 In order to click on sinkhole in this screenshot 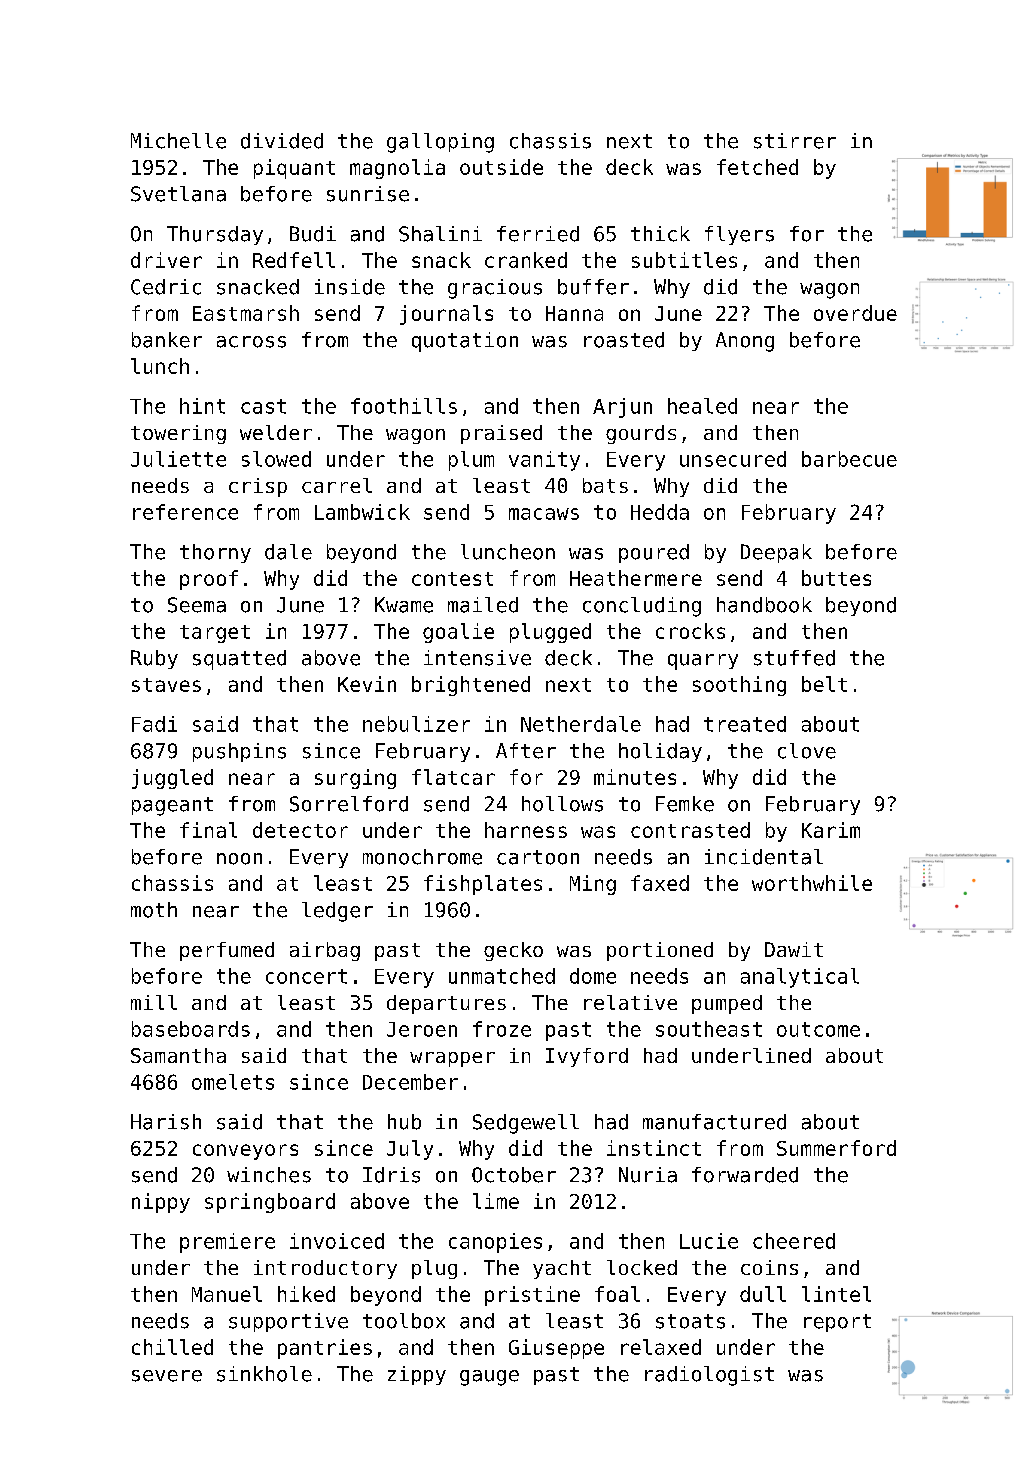, I will do `click(264, 1374)`.
